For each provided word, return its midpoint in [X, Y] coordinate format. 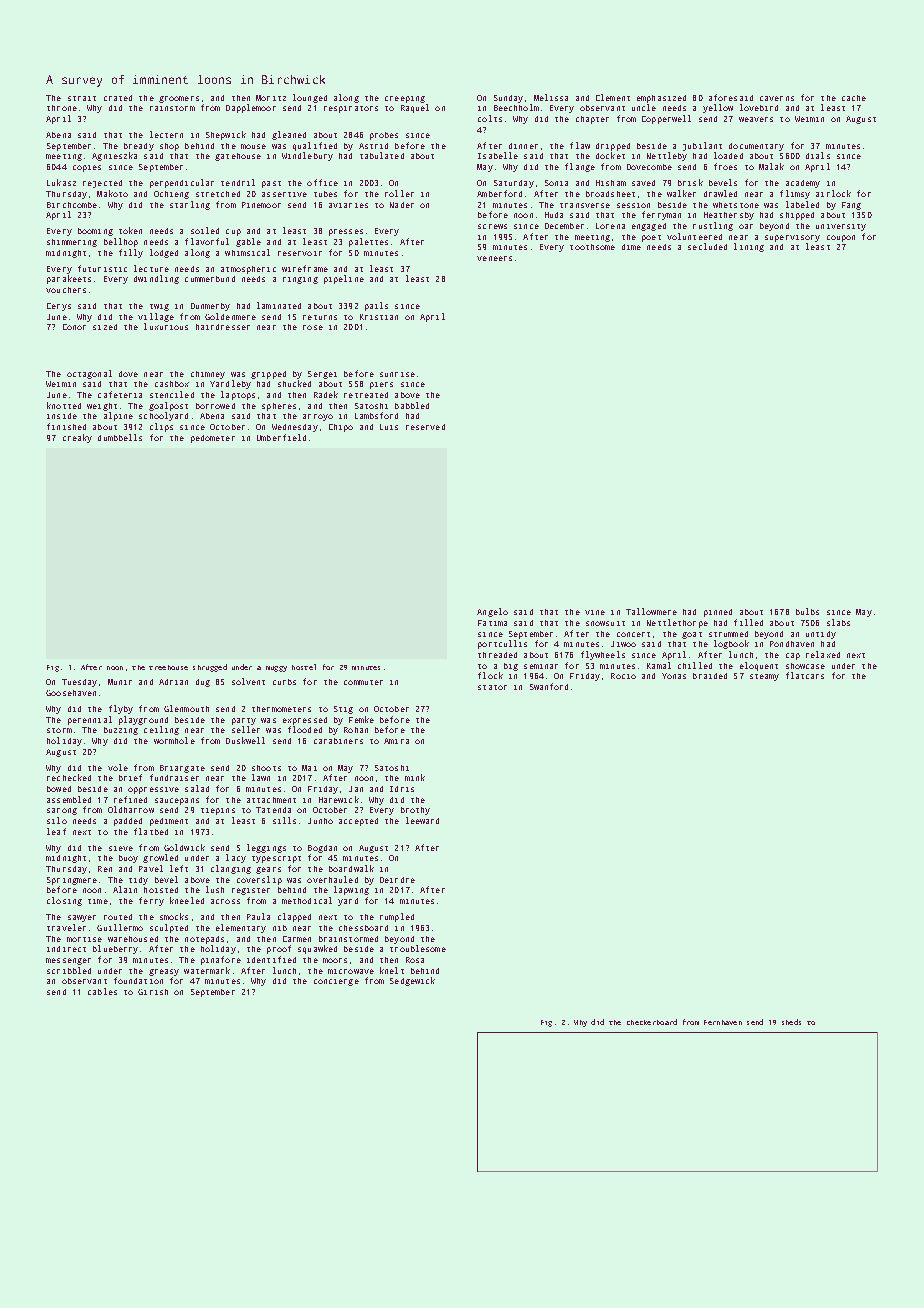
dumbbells [120, 437]
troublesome [418, 948]
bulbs [807, 611]
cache [854, 98]
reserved [425, 427]
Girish [153, 992]
